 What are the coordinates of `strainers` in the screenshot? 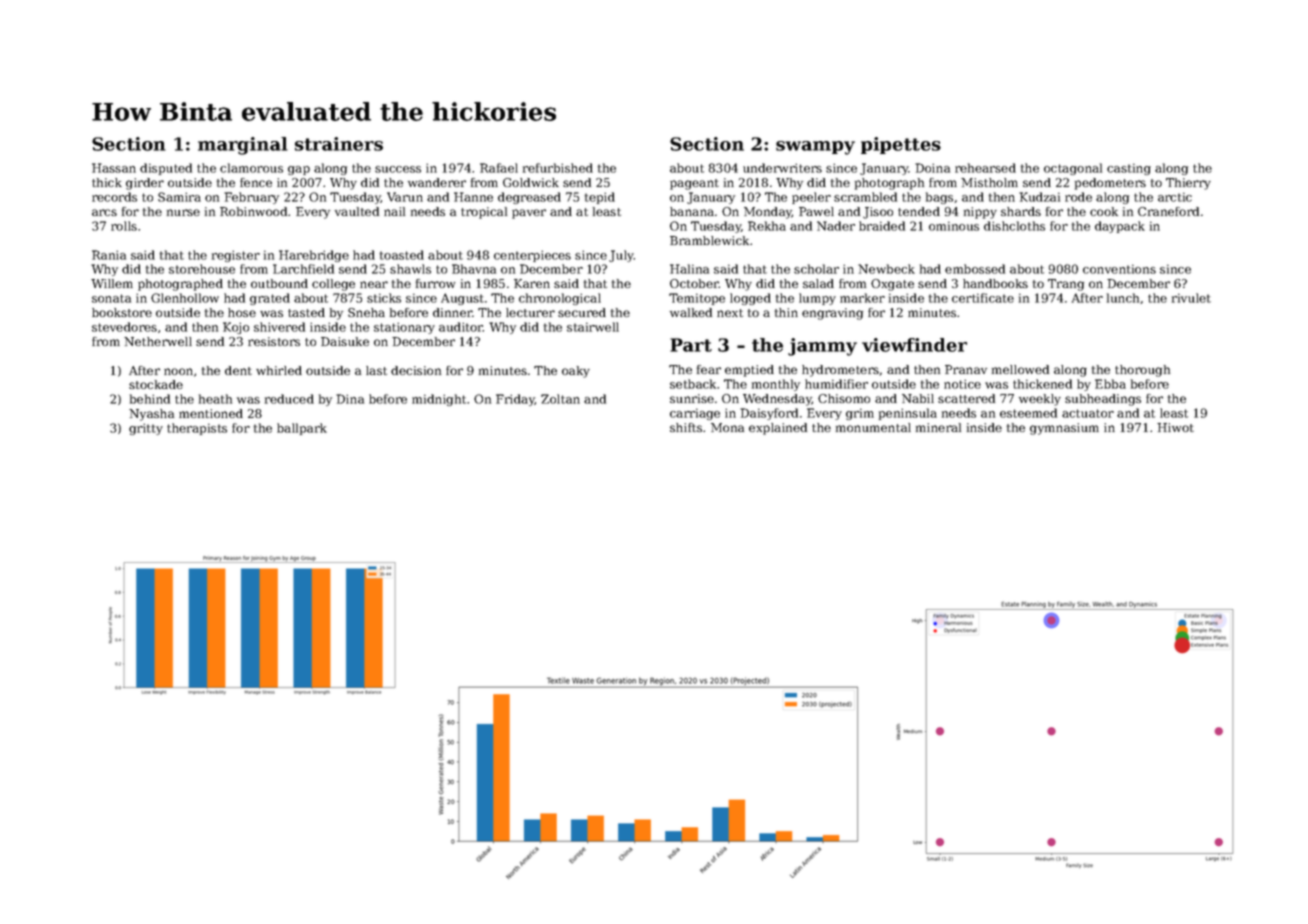 It's located at (339, 144).
